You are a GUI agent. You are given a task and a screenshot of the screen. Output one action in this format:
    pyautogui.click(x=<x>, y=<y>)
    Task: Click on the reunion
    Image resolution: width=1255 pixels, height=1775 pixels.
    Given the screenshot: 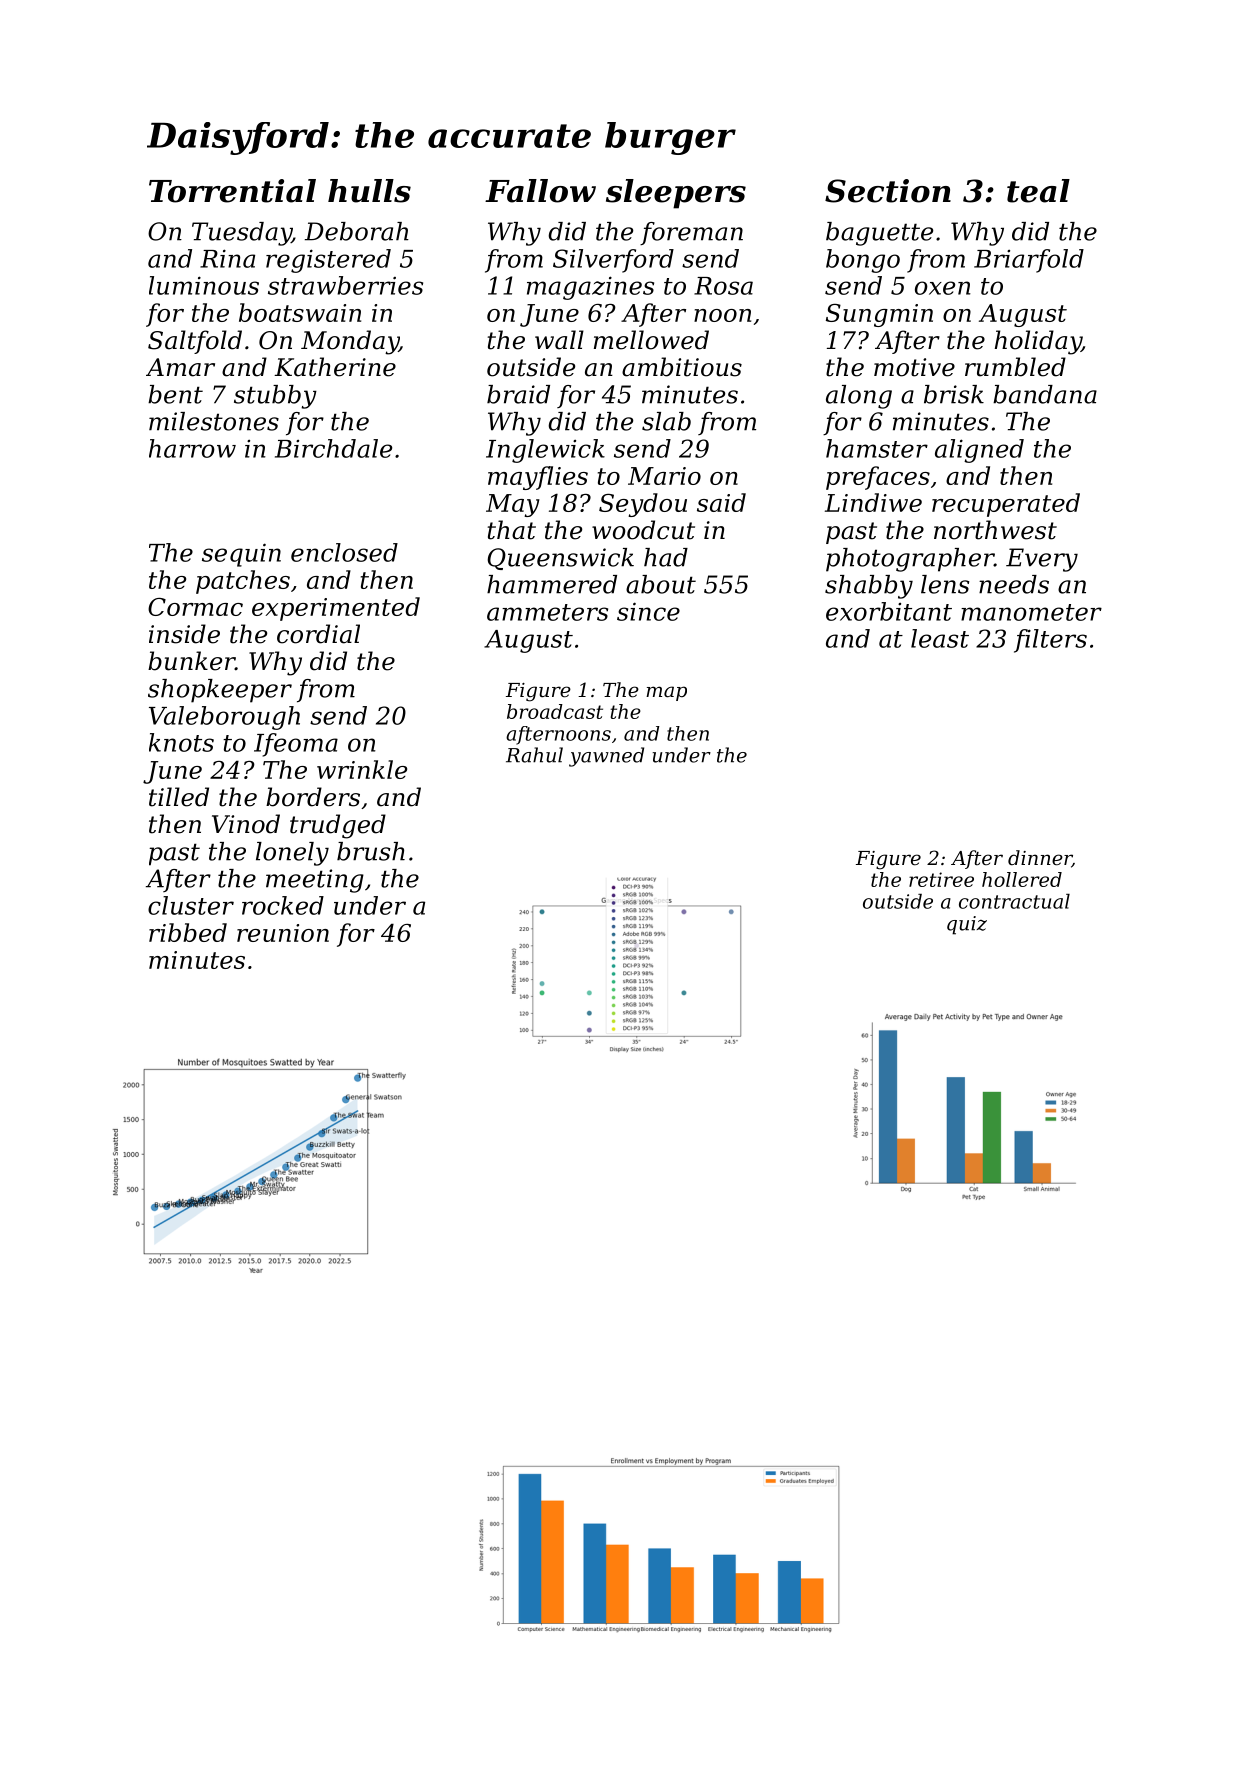 What is the action you would take?
    pyautogui.click(x=283, y=933)
